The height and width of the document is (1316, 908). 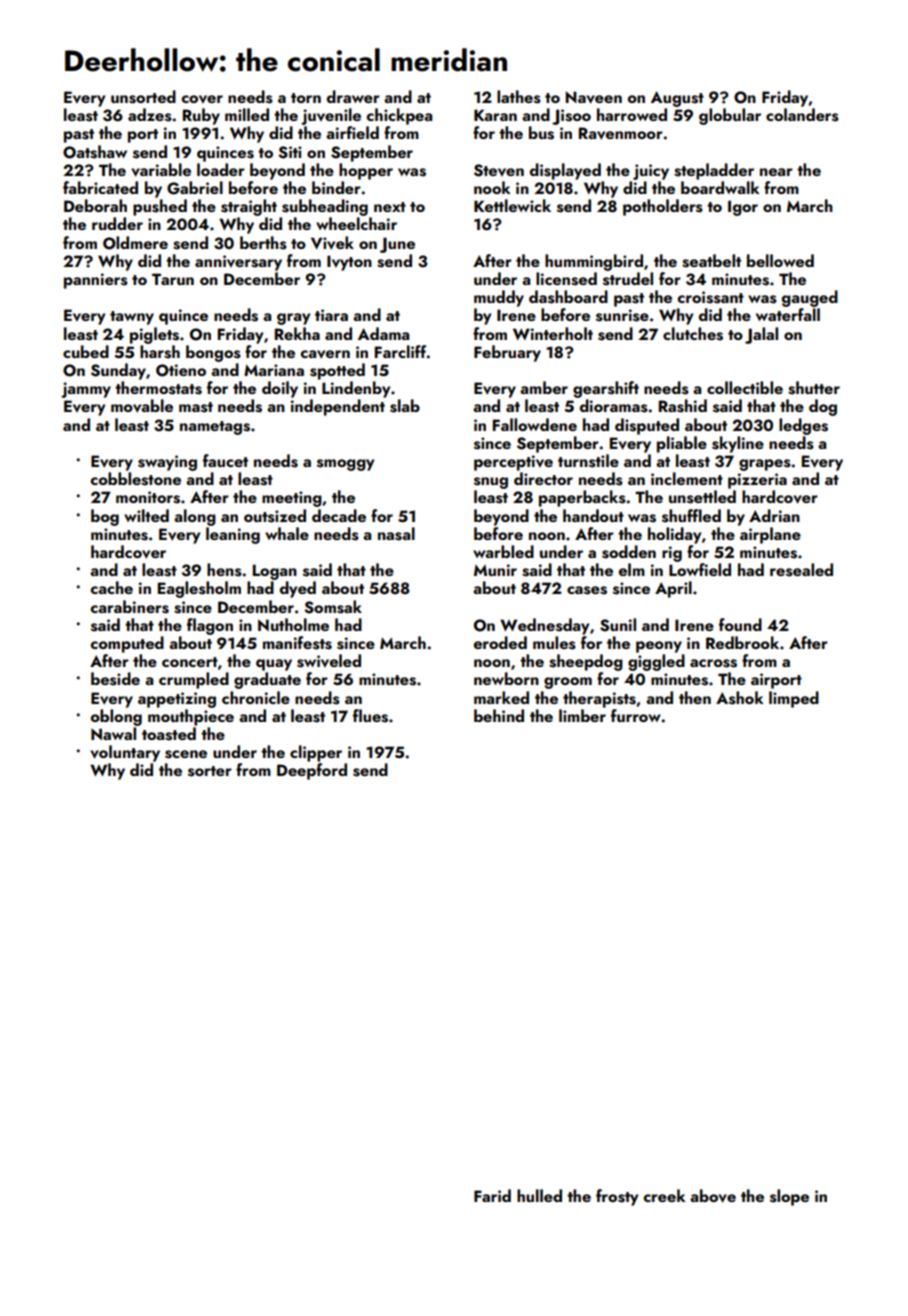 I want to click on Rekha, so click(x=297, y=333).
